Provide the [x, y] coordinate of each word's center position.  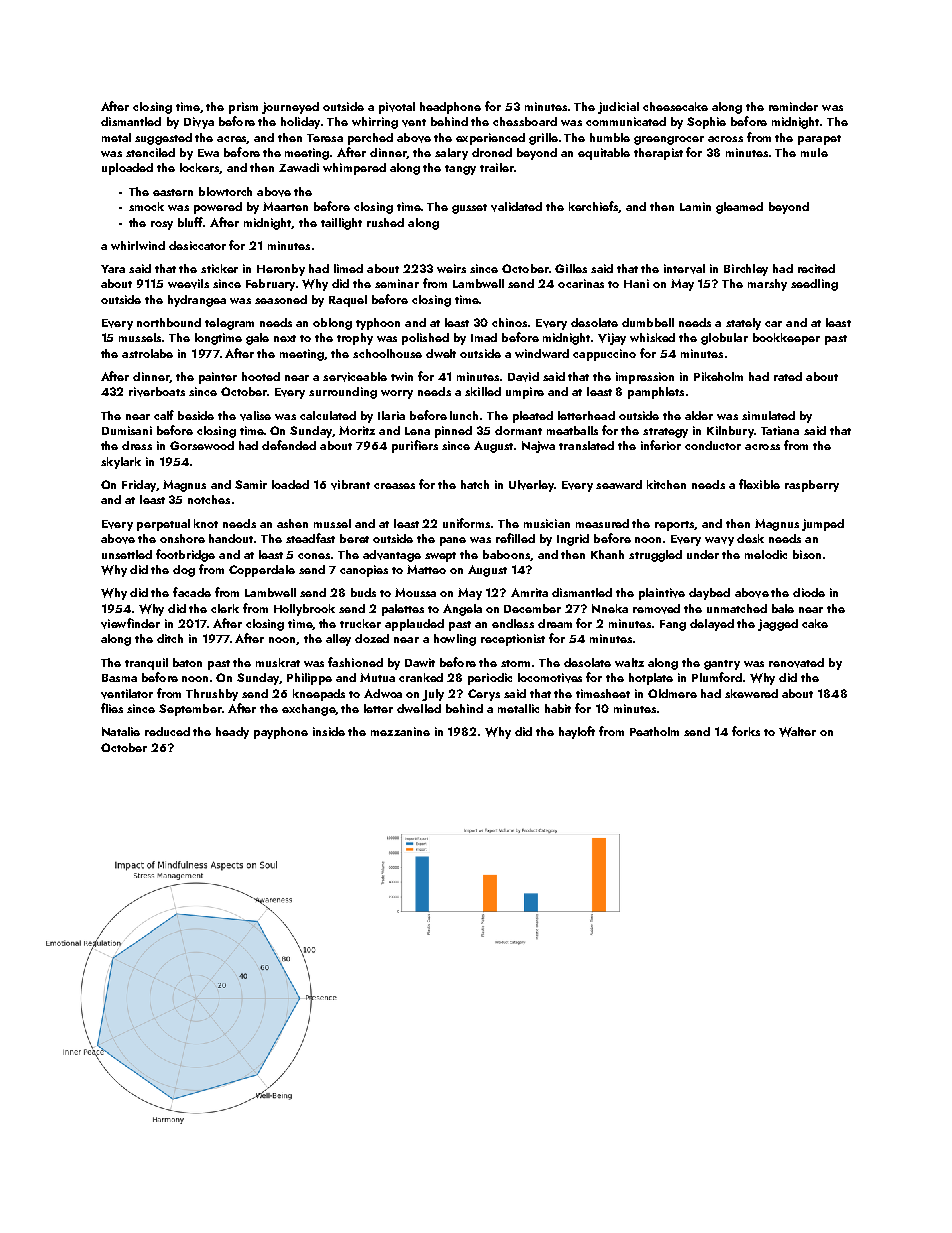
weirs [451, 268]
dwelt [441, 353]
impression [645, 378]
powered [218, 208]
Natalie [121, 731]
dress [137, 445]
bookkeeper [786, 339]
